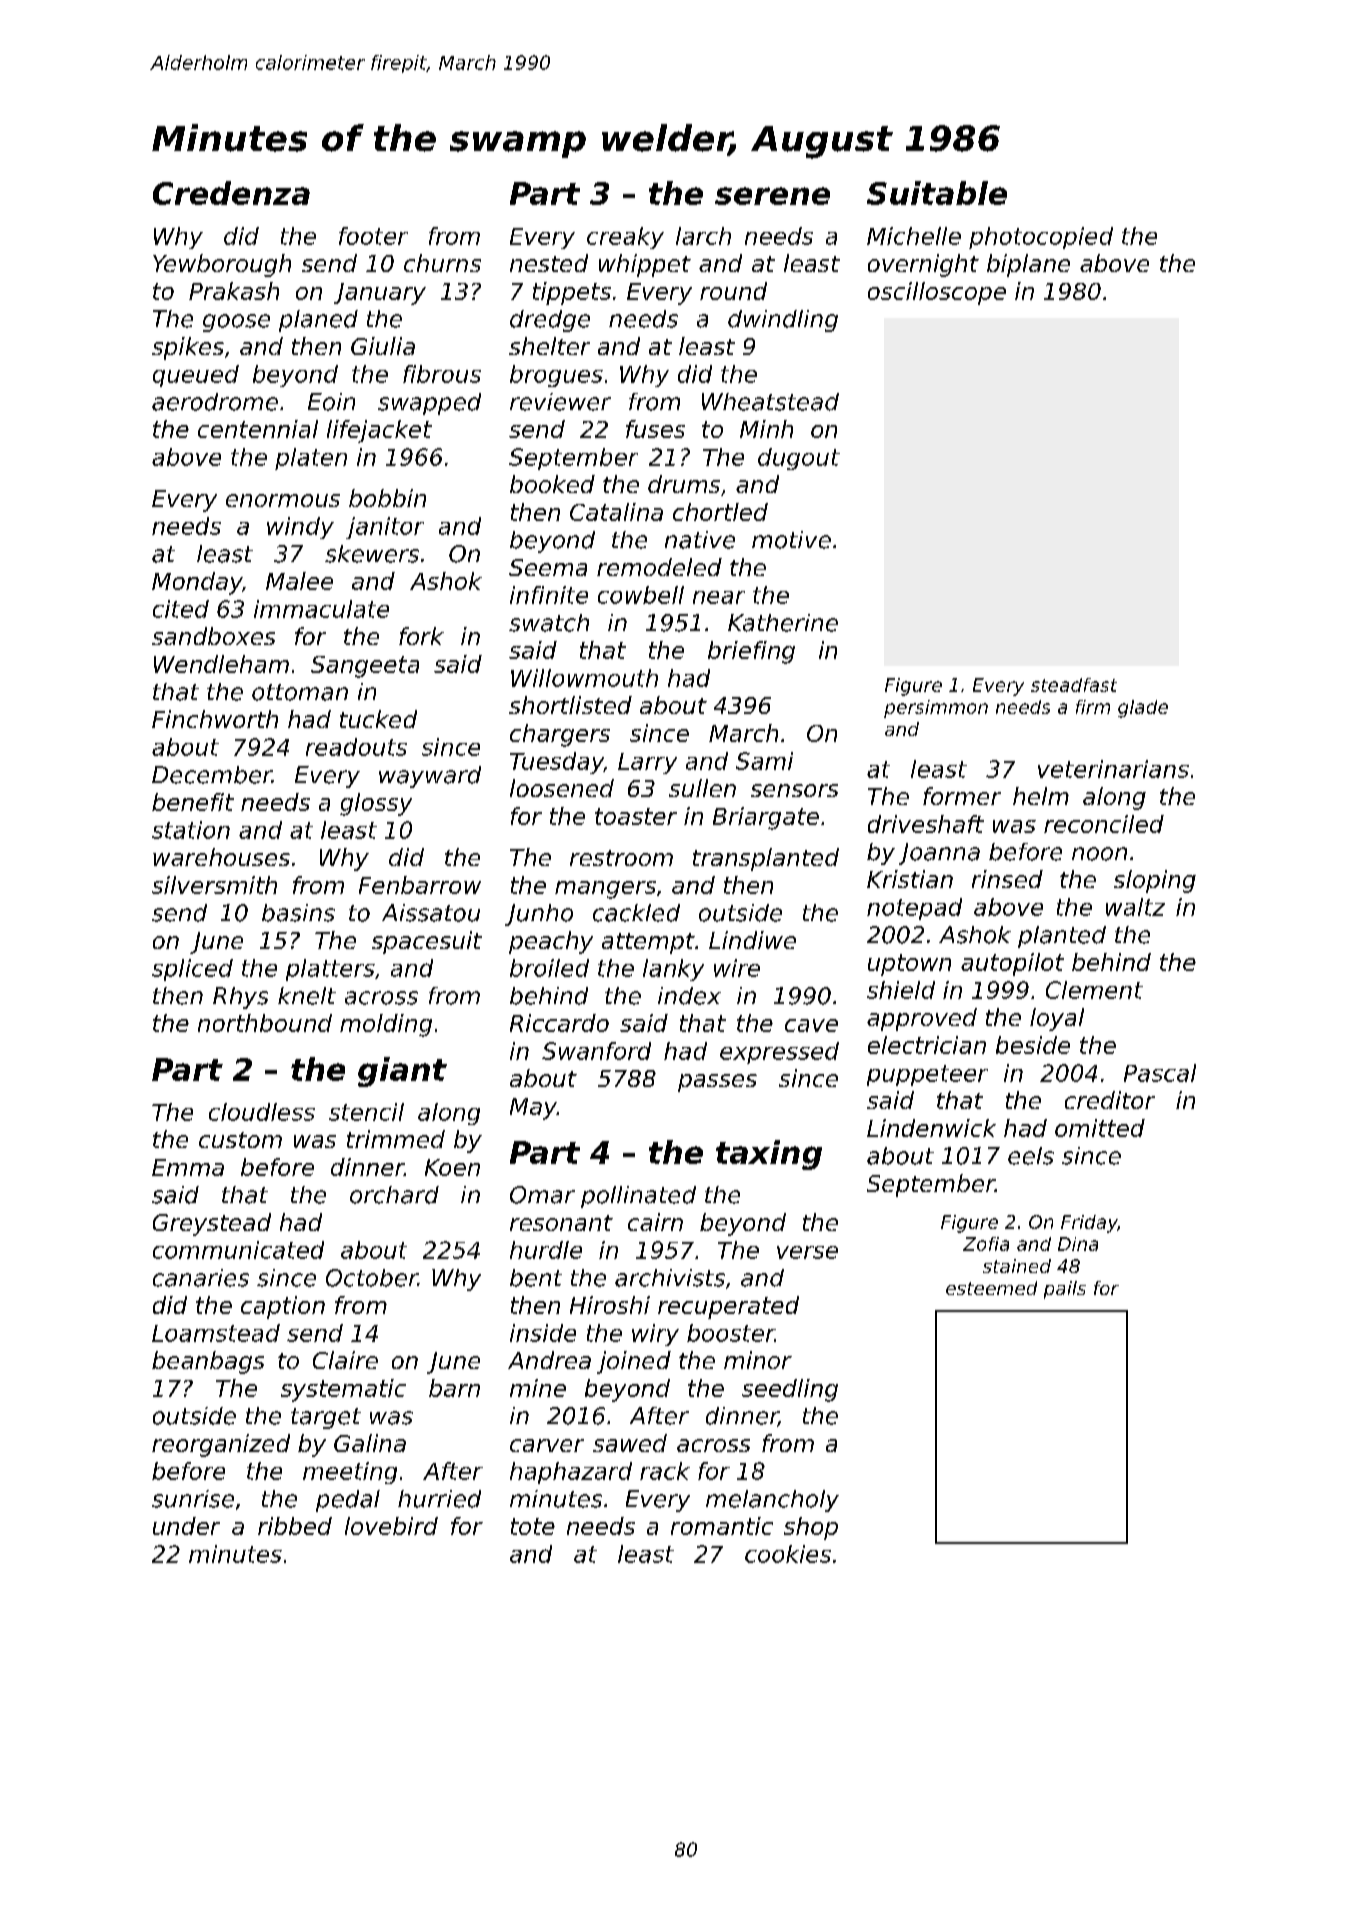 The image size is (1348, 1907). I want to click on biplane, so click(1028, 265).
